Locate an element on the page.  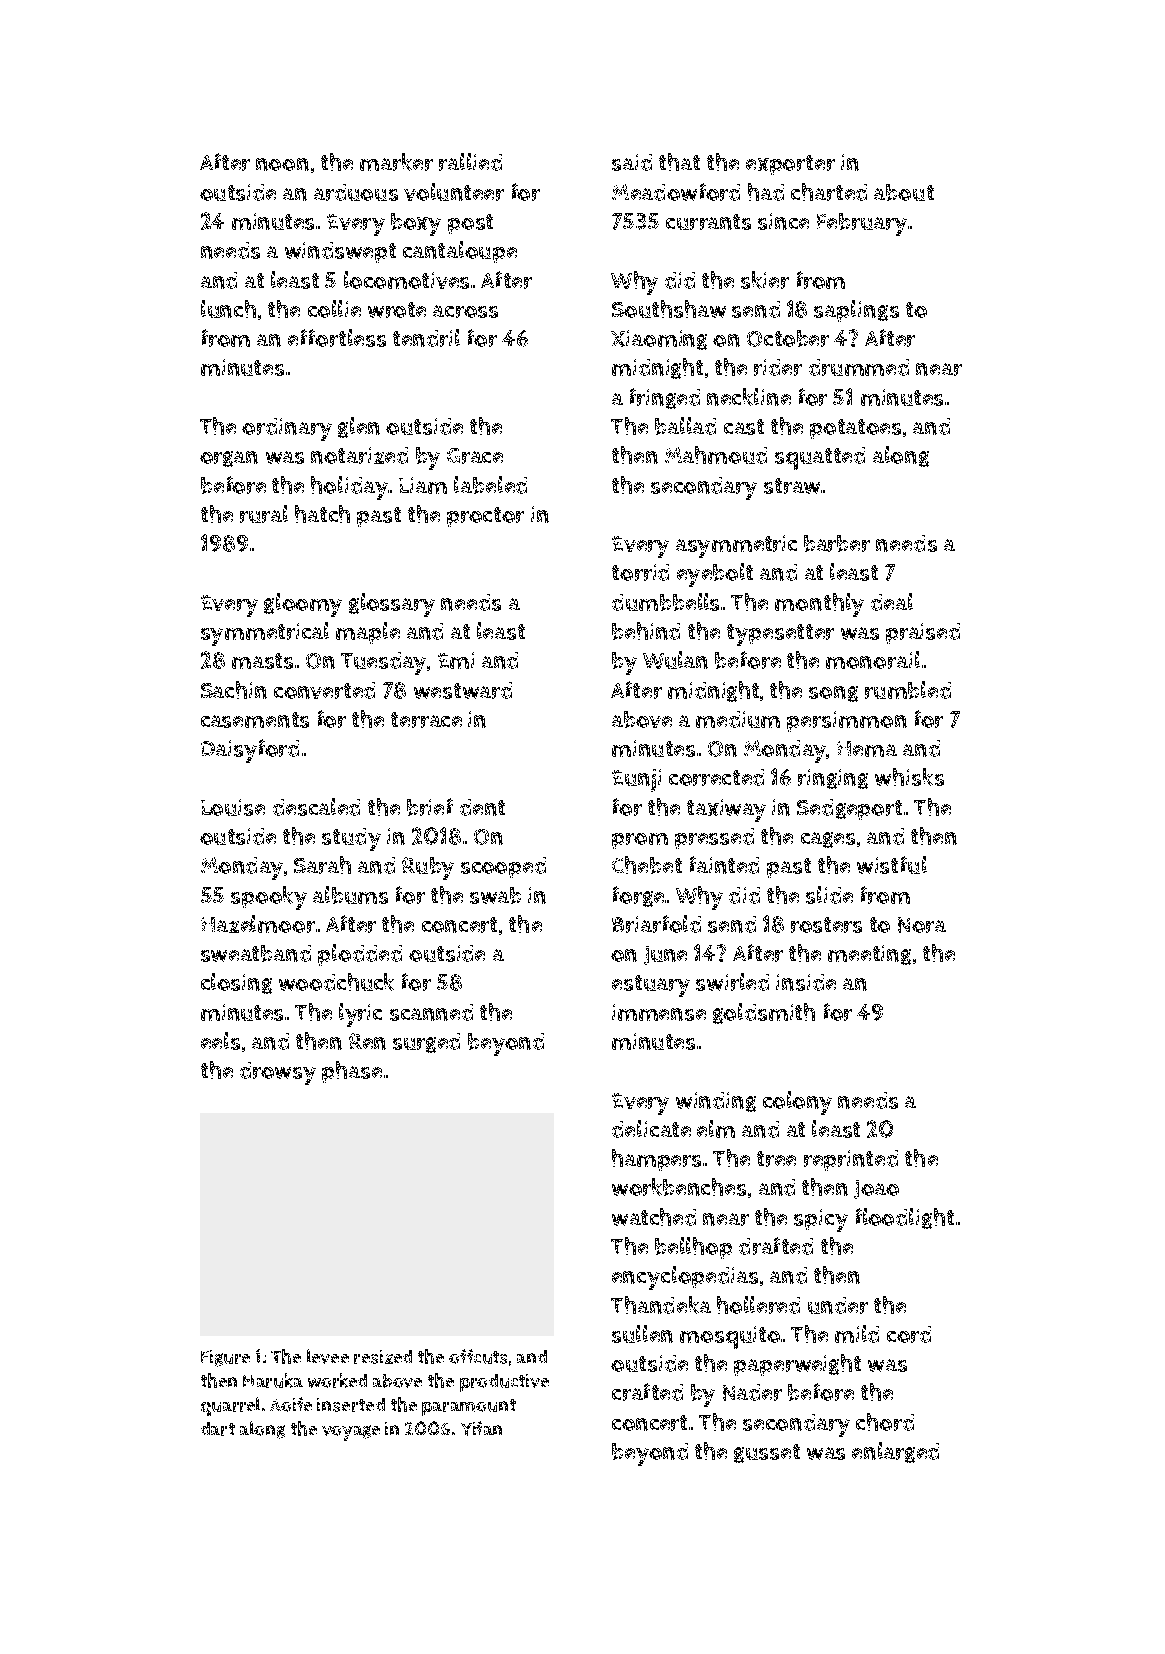
glen is located at coordinates (359, 427).
